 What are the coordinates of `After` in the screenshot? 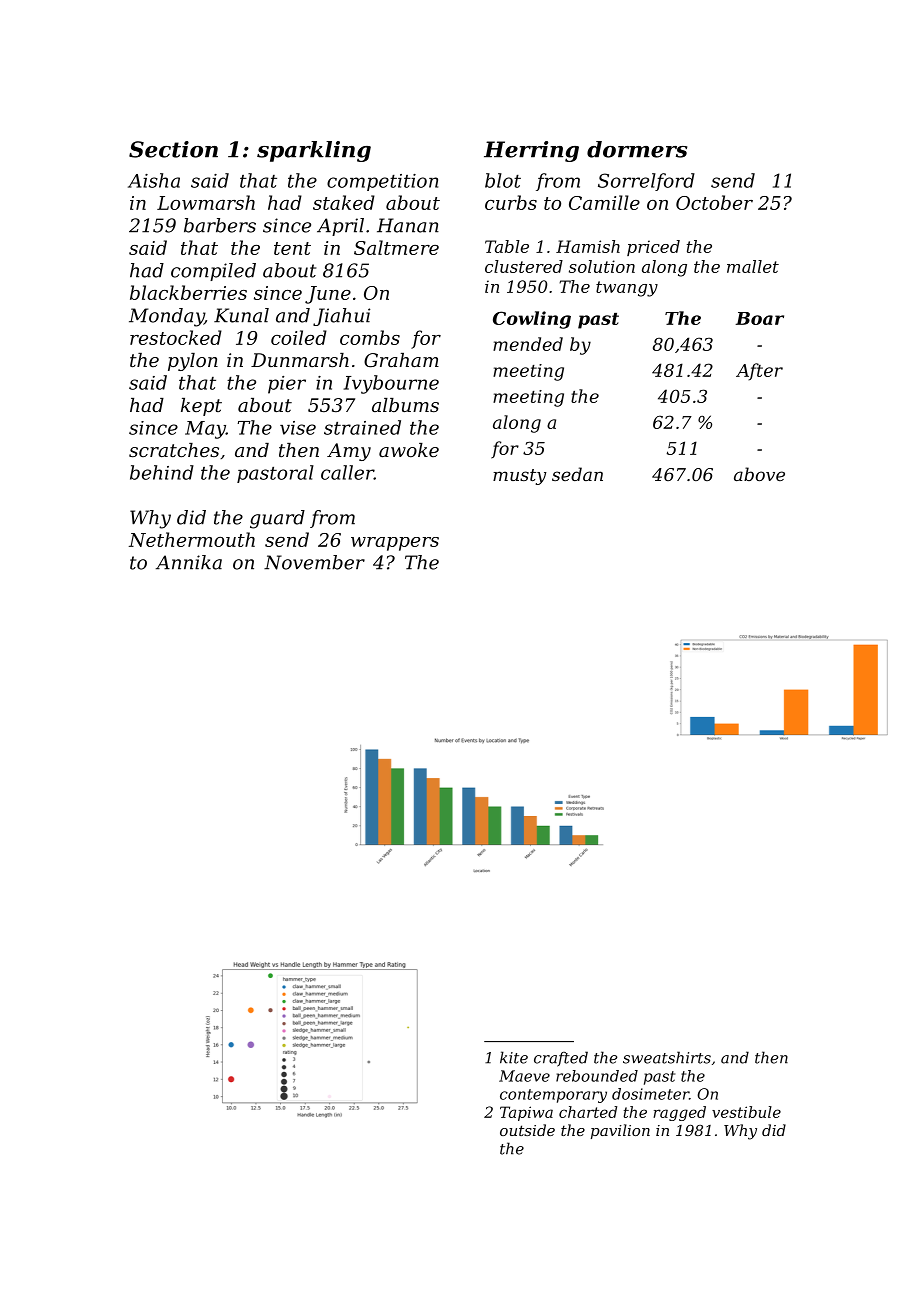 It's located at (759, 371).
